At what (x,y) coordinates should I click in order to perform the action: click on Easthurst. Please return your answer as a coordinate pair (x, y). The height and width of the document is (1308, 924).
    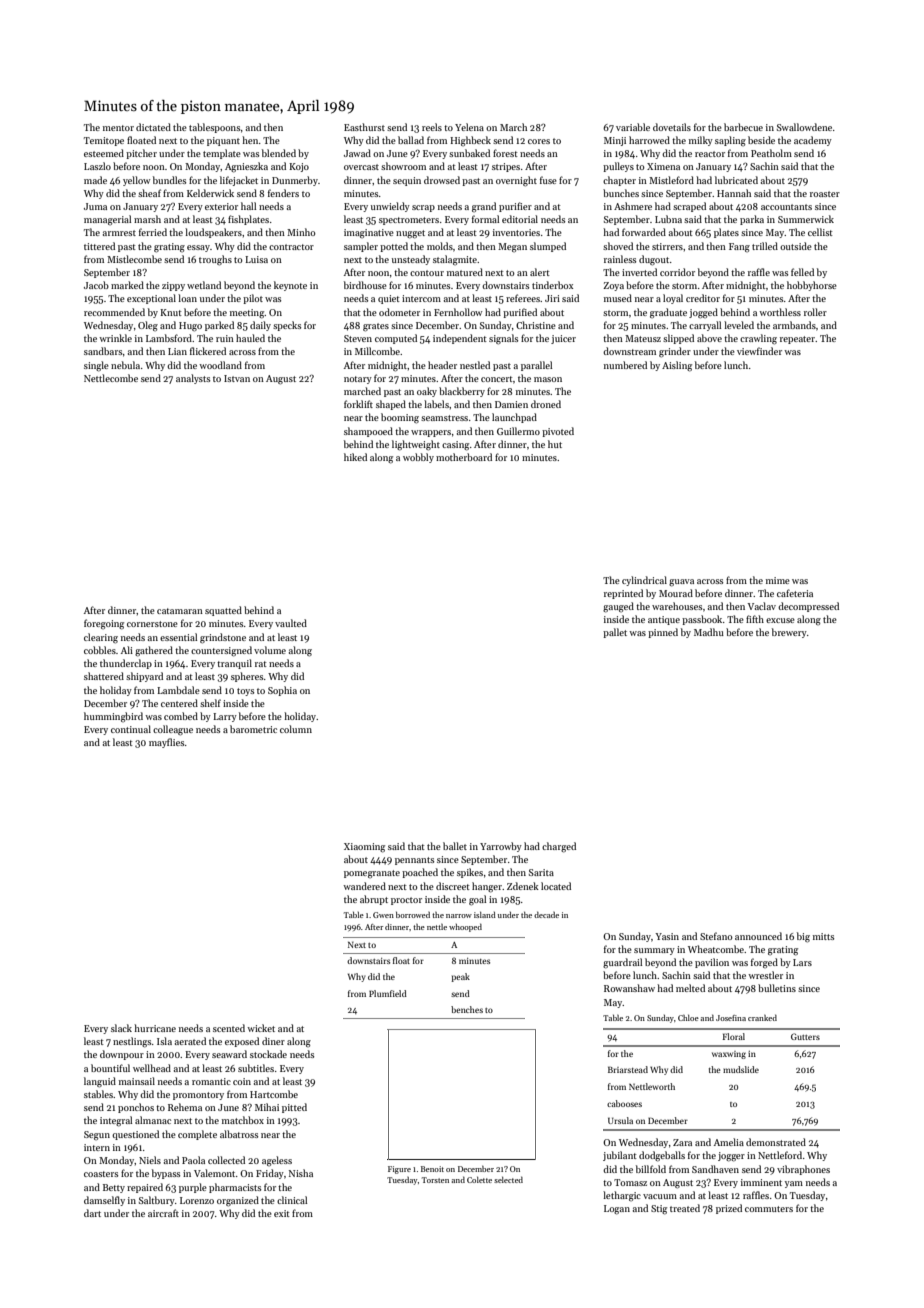
    Looking at the image, I should click on (364, 127).
